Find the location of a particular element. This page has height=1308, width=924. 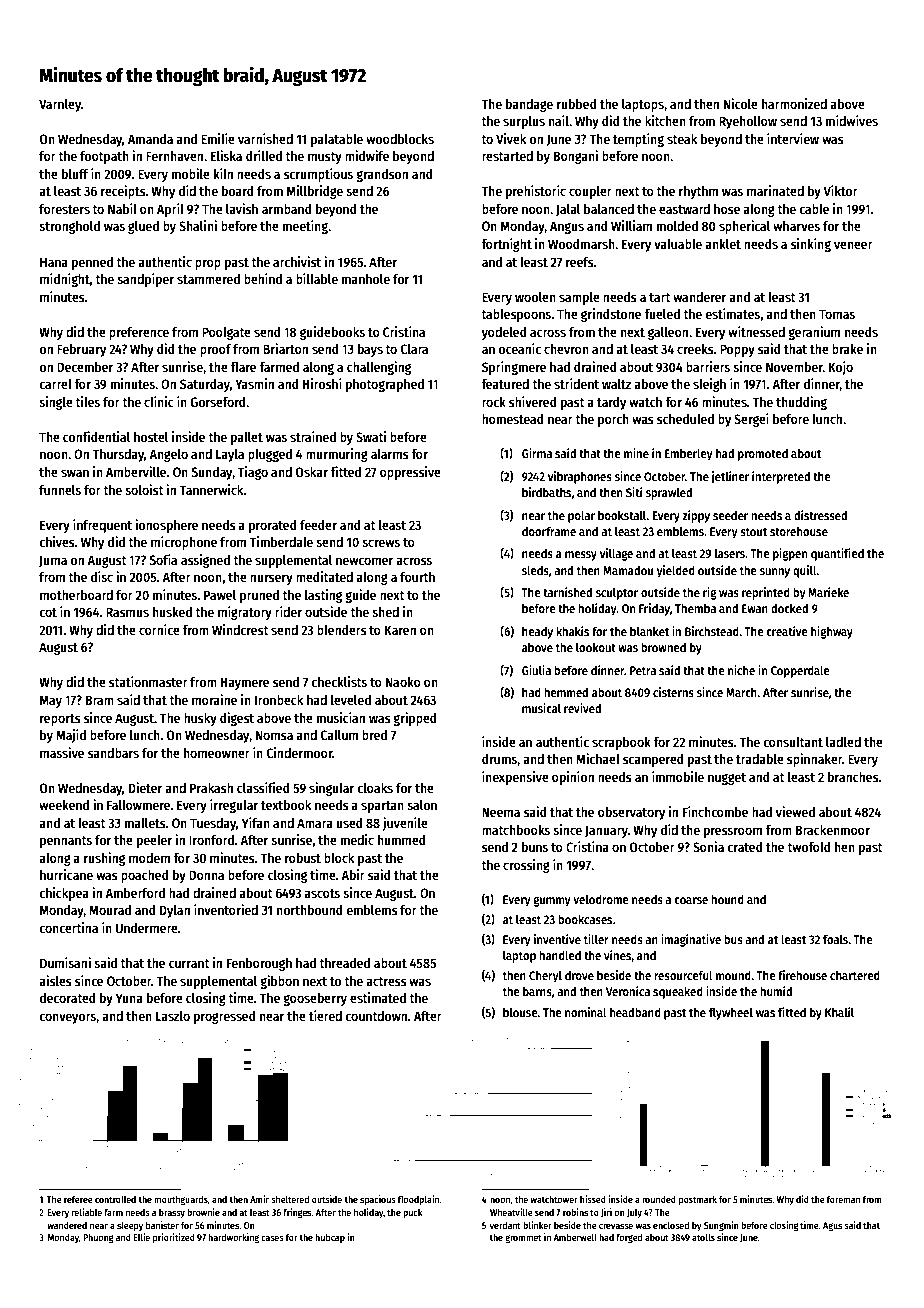

bluff is located at coordinates (75, 174).
